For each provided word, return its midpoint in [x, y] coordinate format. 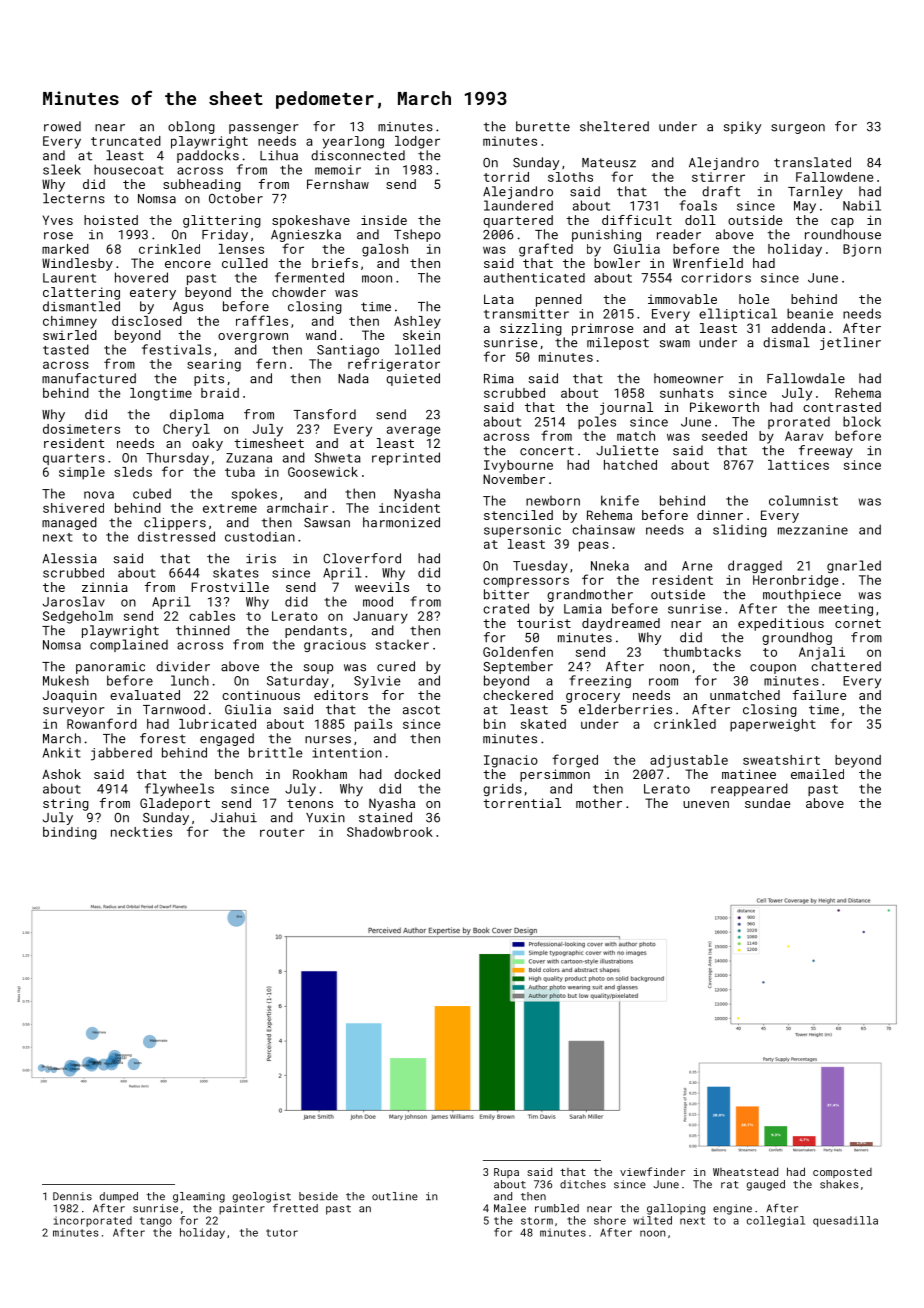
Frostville [230, 587]
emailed [817, 774]
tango [156, 1222]
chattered [846, 666]
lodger [417, 142]
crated [506, 608]
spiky [742, 127]
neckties [141, 832]
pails [373, 725]
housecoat [129, 169]
